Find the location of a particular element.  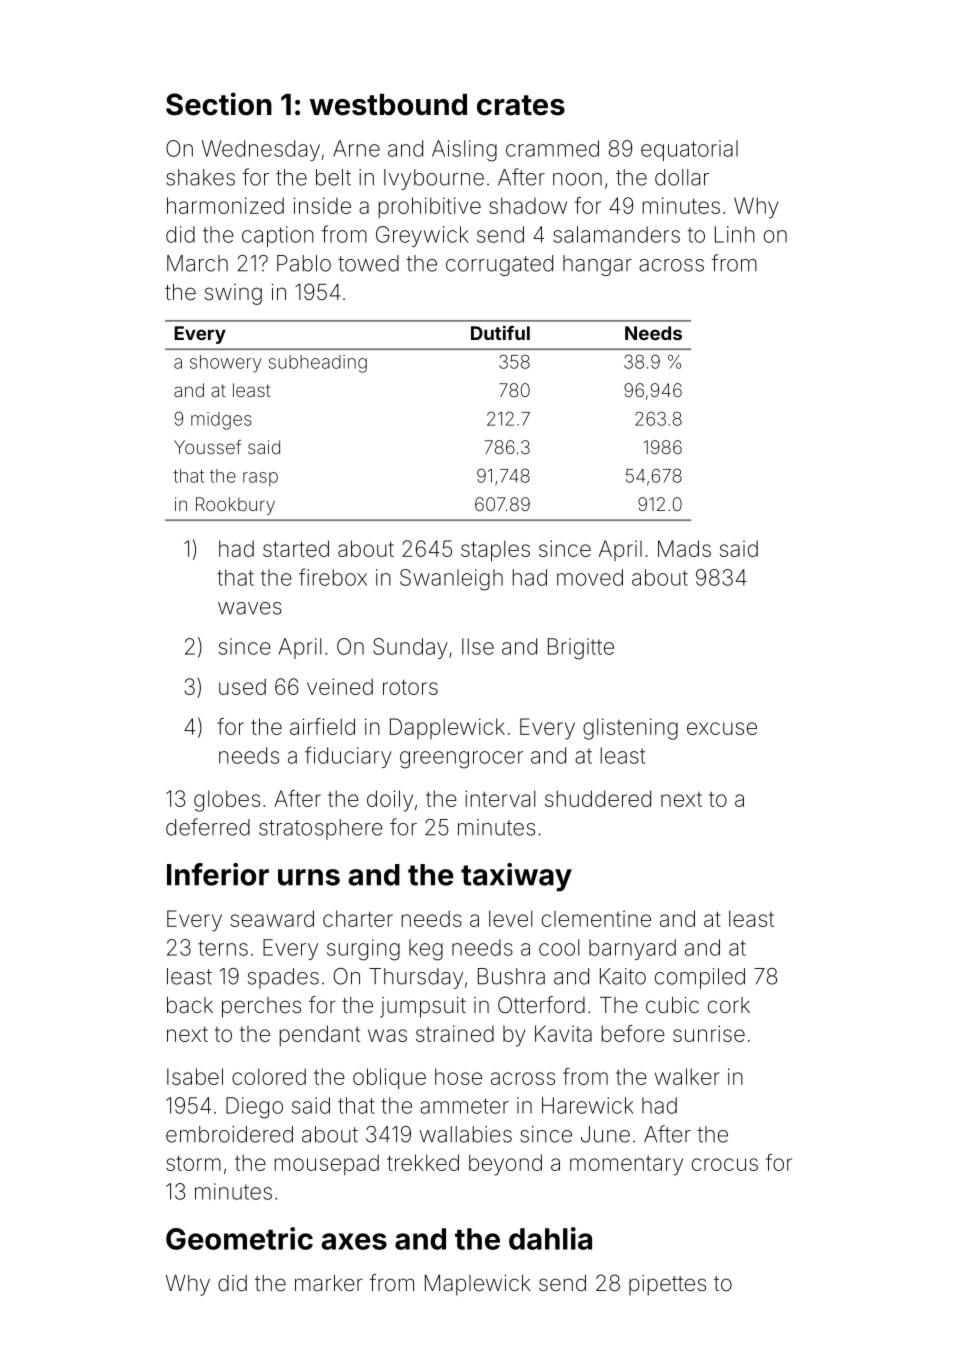

clementine is located at coordinates (596, 919).
